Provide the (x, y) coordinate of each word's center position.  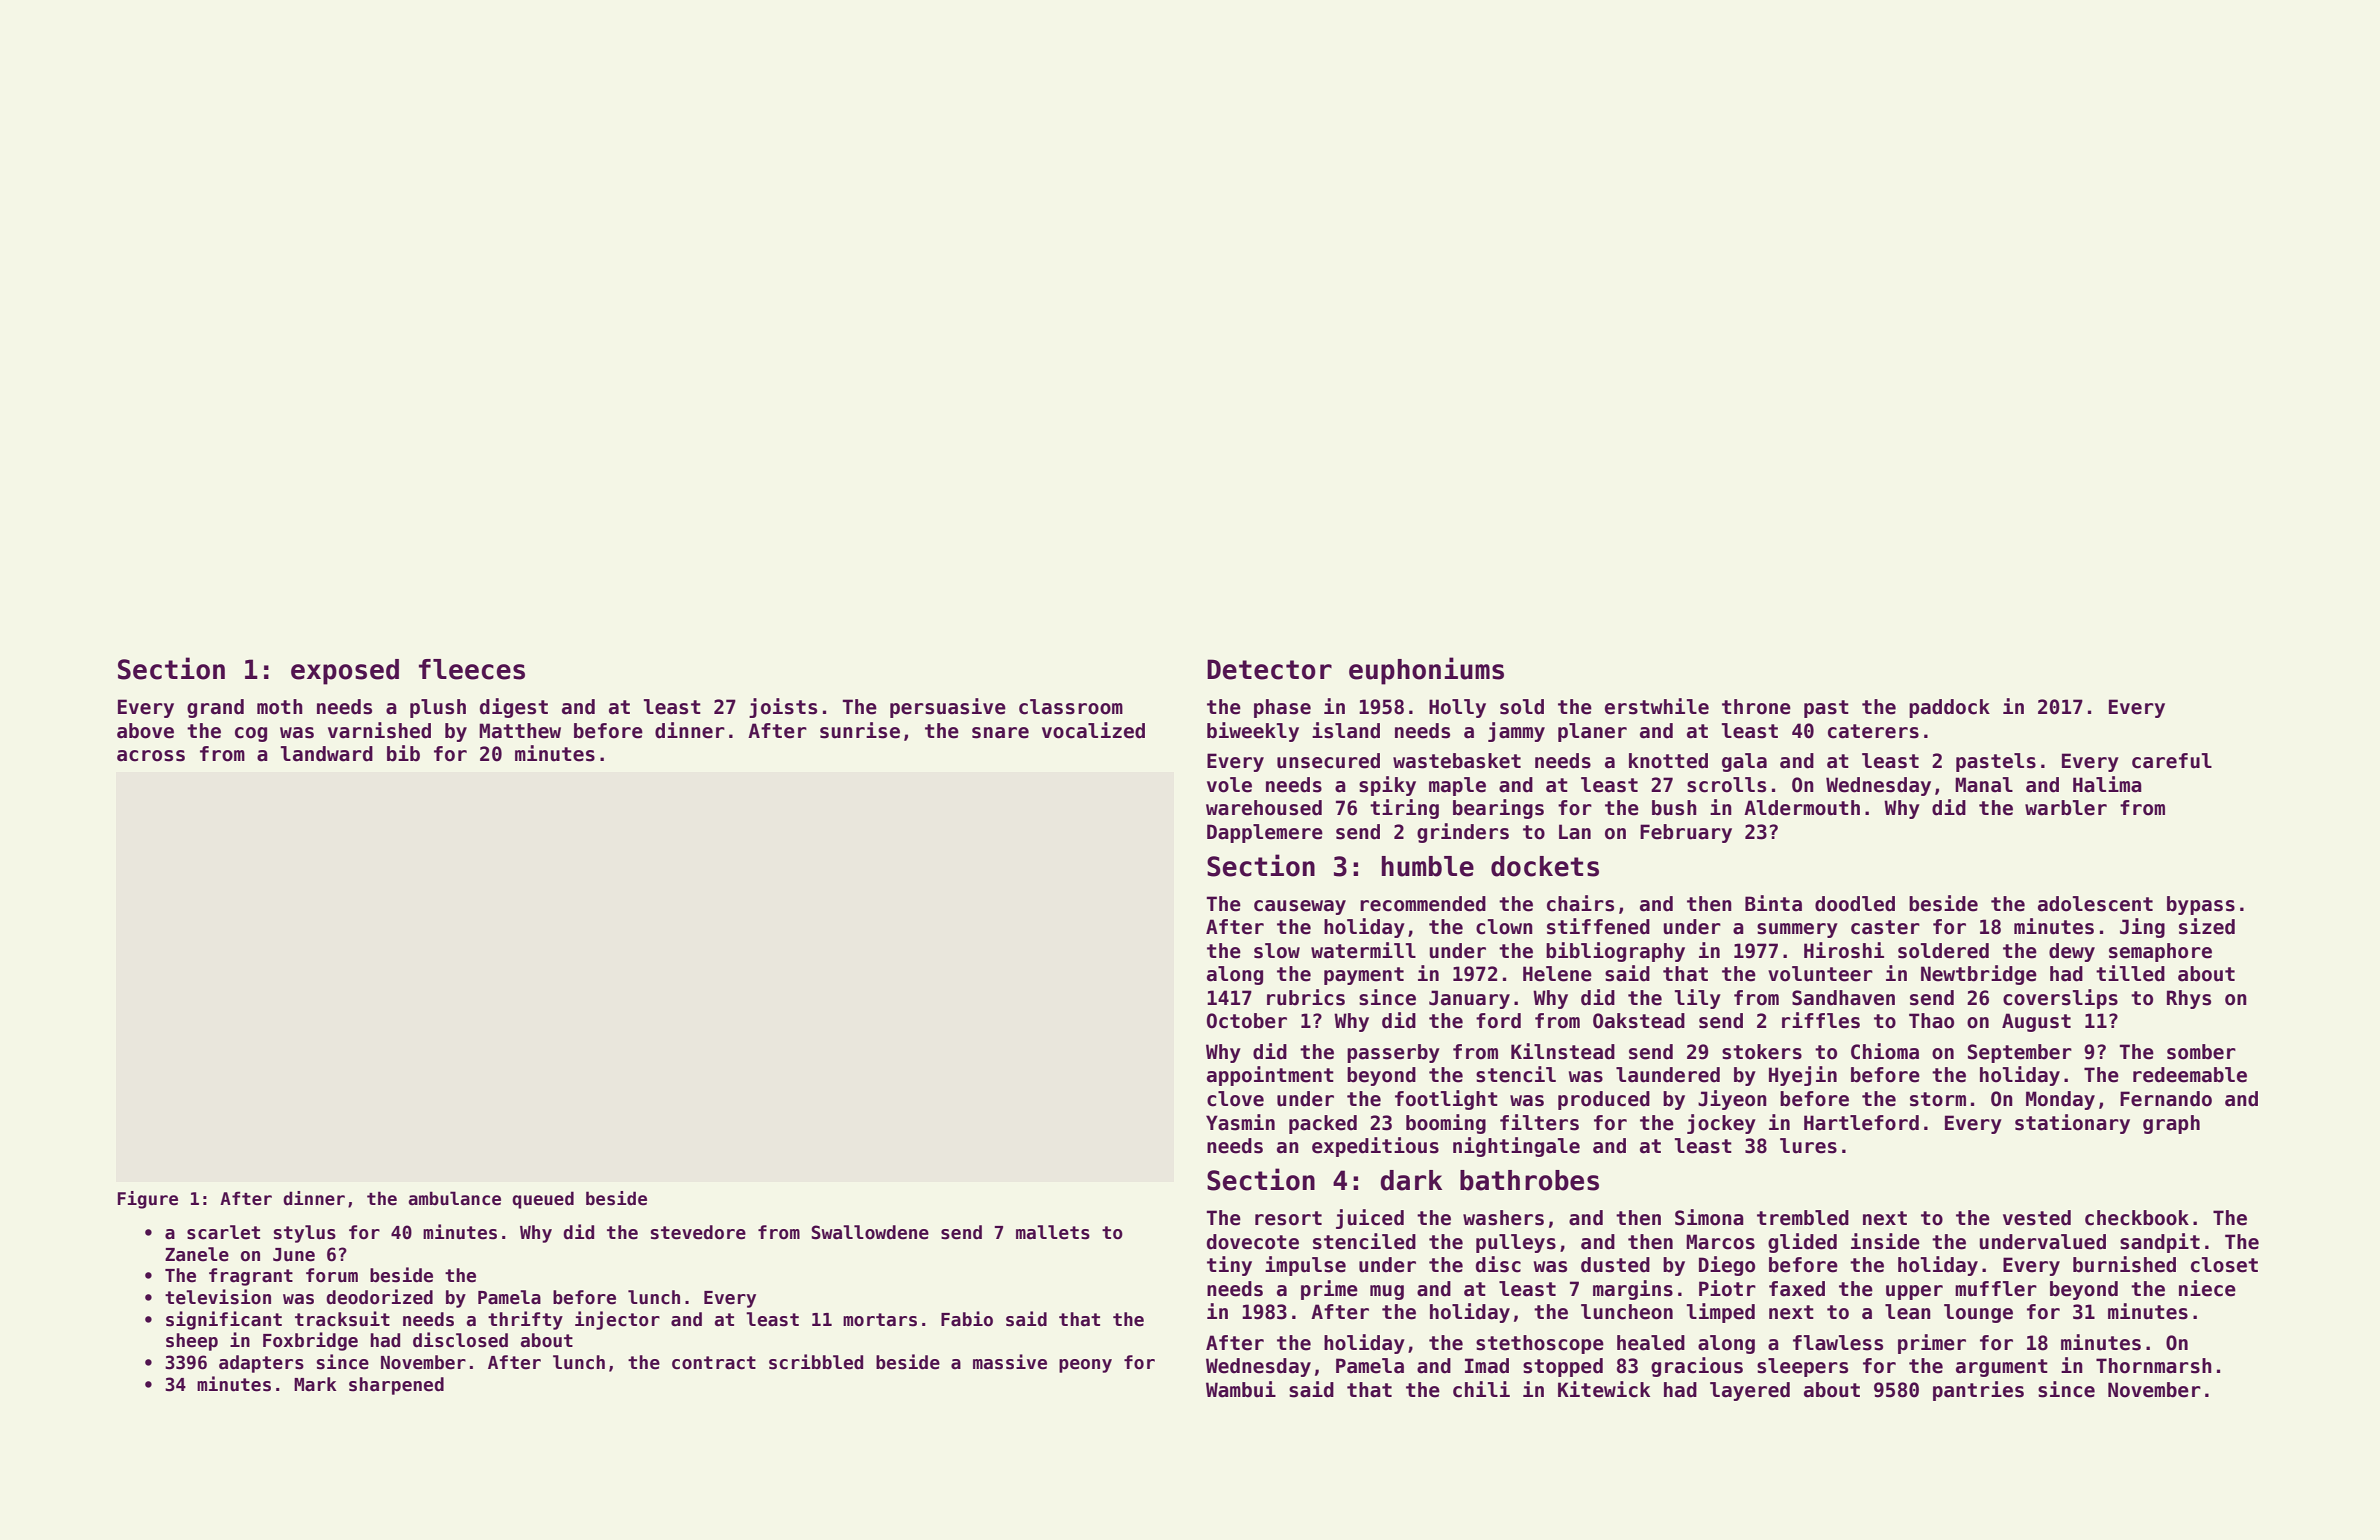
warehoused (1264, 808)
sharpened (396, 1386)
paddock (1949, 708)
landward (327, 754)
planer (1592, 732)
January (1469, 999)
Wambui (1241, 1389)
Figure (148, 1200)
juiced (1370, 1219)
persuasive (948, 708)
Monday (2060, 1100)
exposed (345, 672)
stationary (2072, 1124)
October (1247, 1021)
